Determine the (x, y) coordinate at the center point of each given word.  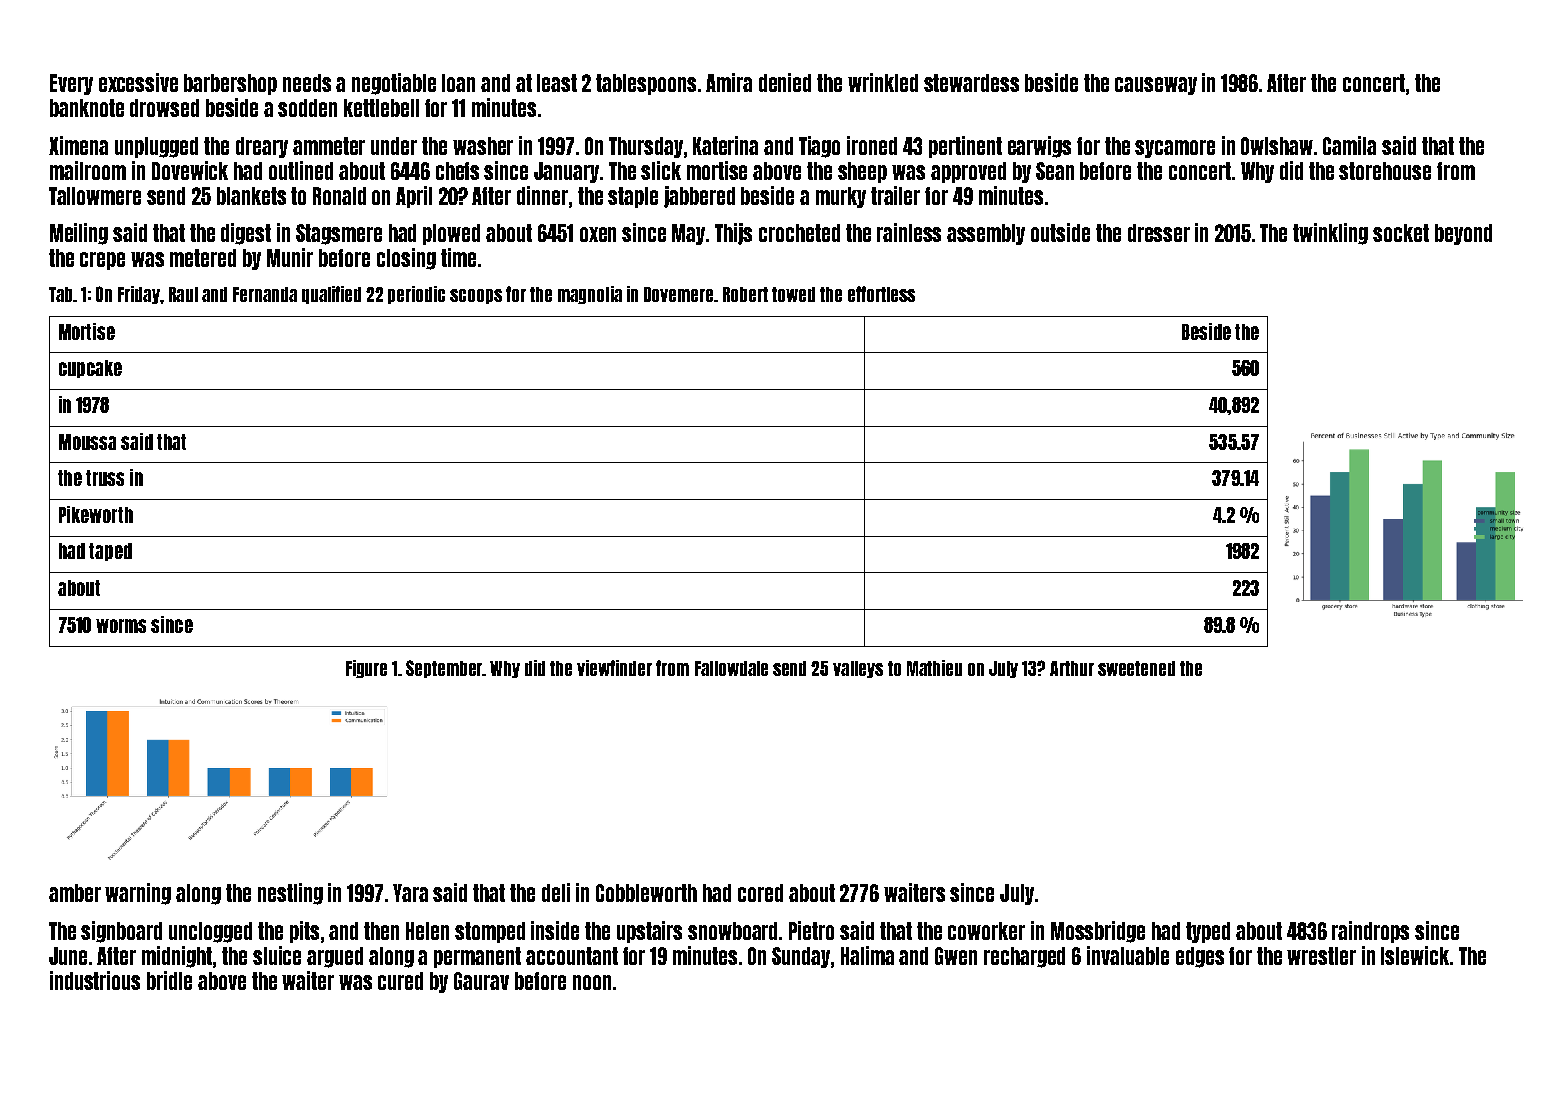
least (557, 83)
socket (1401, 233)
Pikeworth (96, 514)
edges (1200, 957)
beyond (1463, 234)
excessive (138, 82)
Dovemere (678, 294)
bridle (169, 980)
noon (592, 982)
